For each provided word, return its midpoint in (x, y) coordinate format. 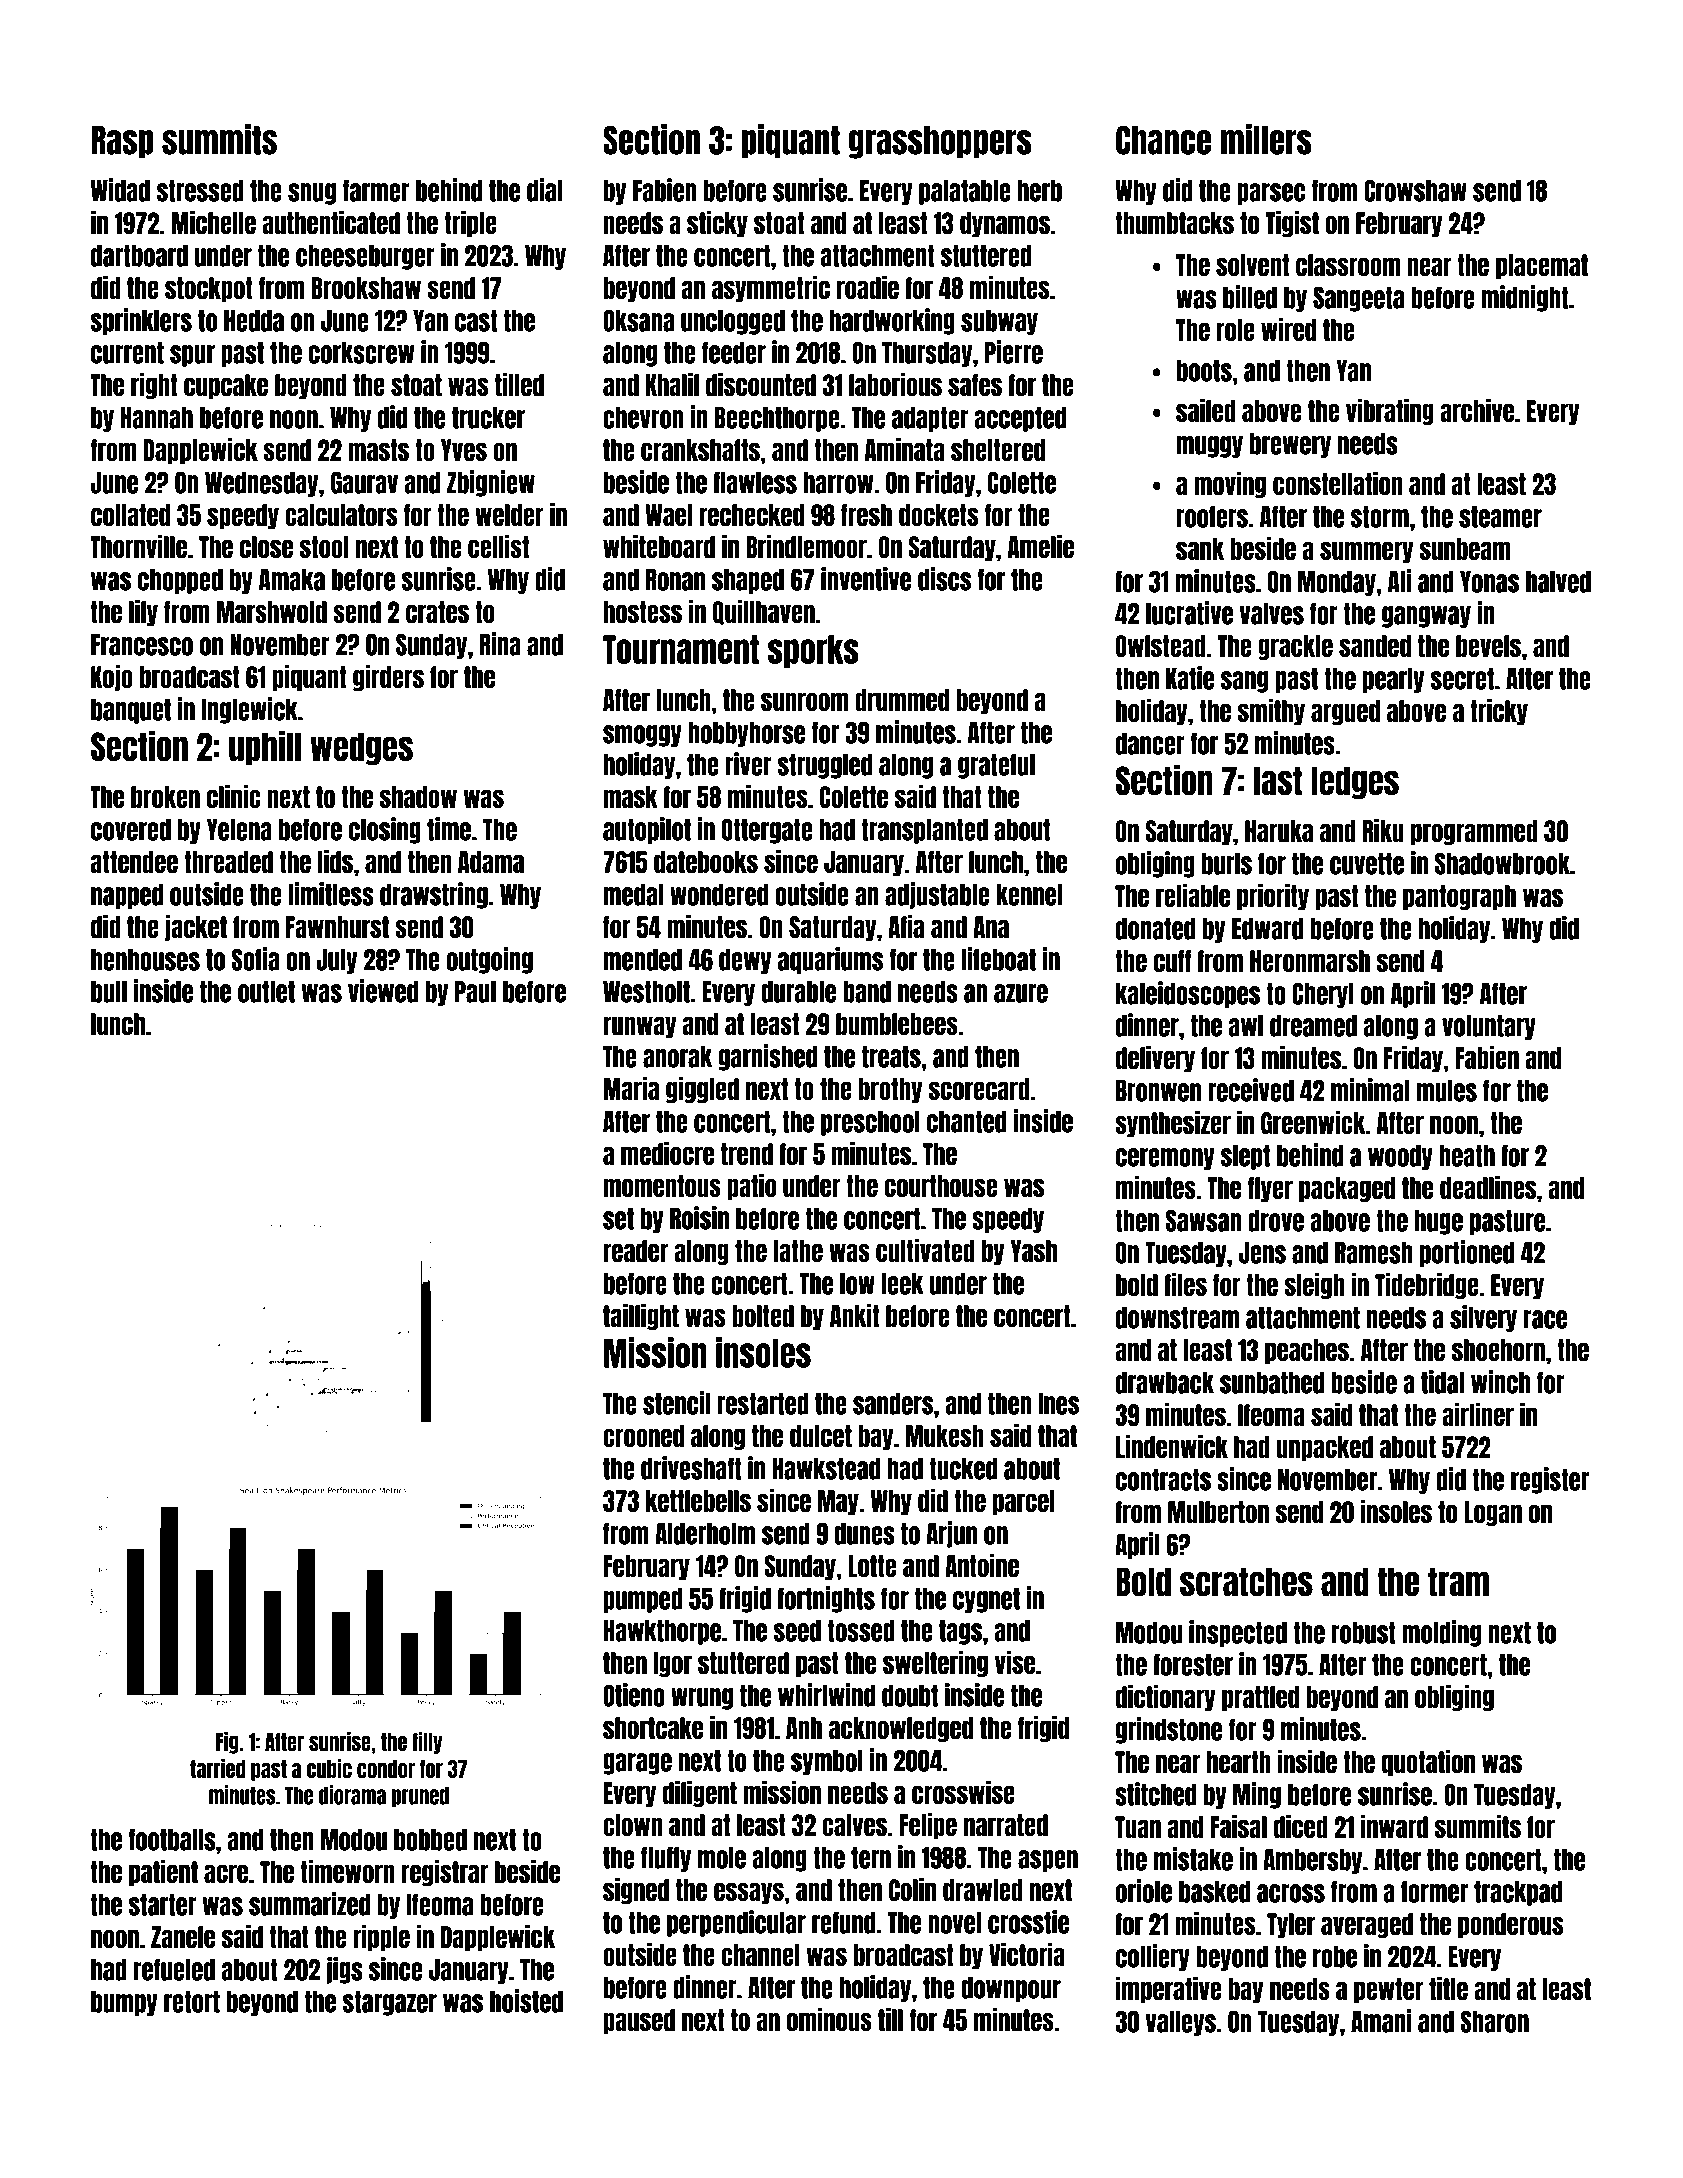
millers (1266, 139)
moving (1230, 485)
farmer (376, 190)
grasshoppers (940, 142)
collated (130, 515)
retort (192, 2002)
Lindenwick (1172, 1446)
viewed (383, 991)
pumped (643, 1600)
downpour (1011, 1989)
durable (798, 992)
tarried (218, 1768)
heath (1467, 1156)
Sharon (1495, 2021)
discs (944, 579)
